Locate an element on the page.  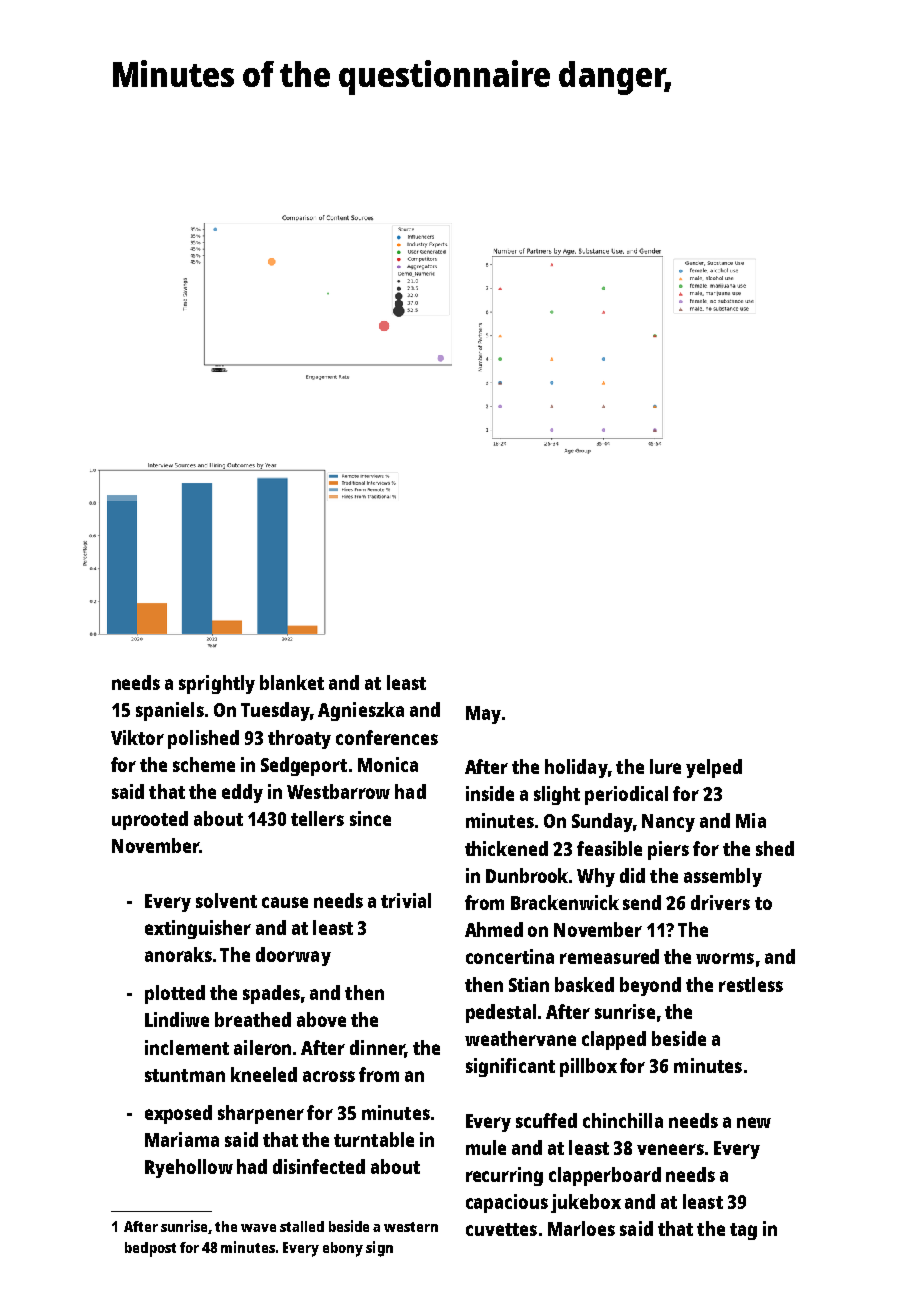
Westbarrow is located at coordinates (338, 791).
